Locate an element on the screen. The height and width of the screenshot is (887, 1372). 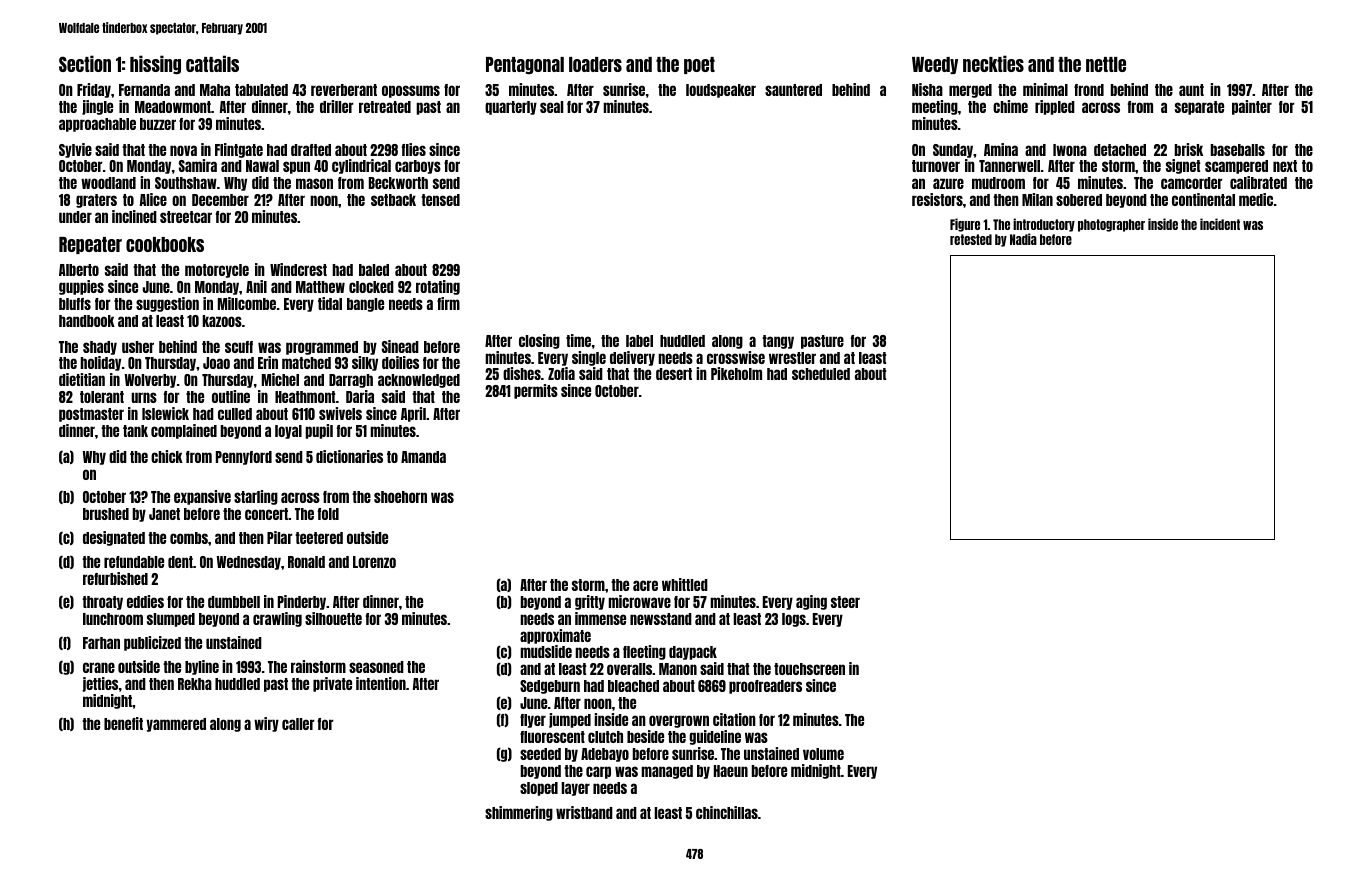
mason is located at coordinates (314, 183).
